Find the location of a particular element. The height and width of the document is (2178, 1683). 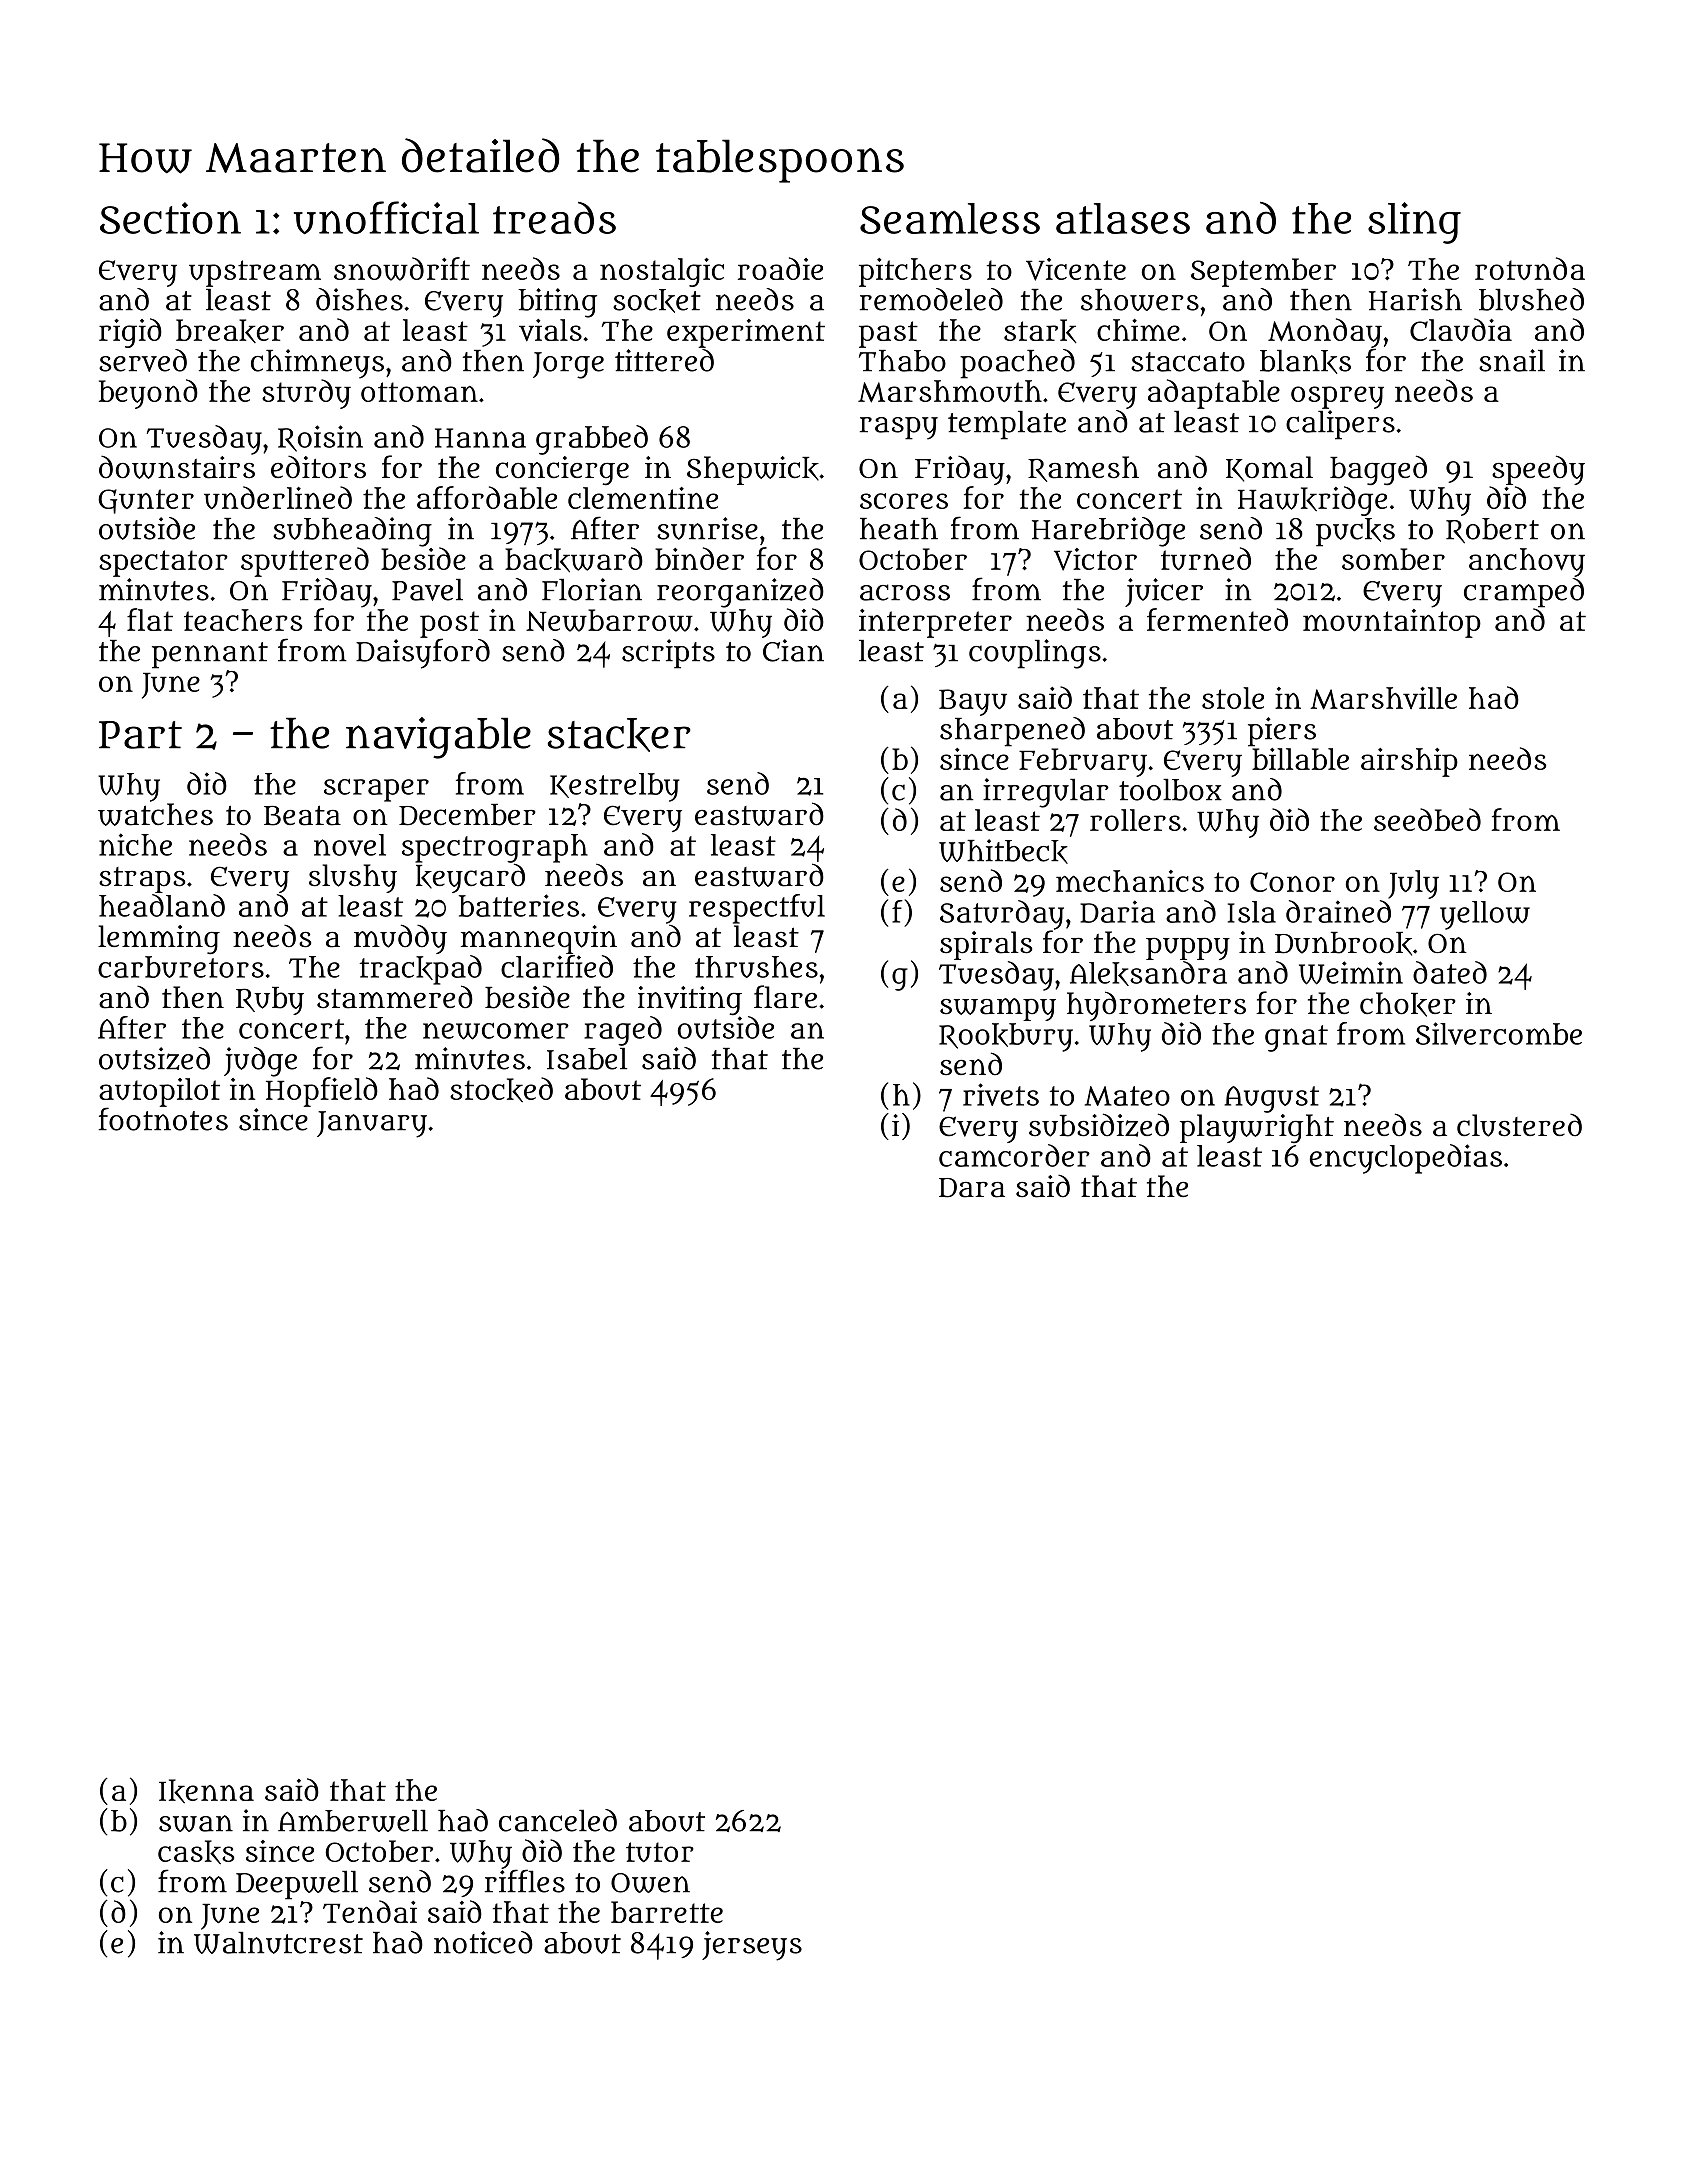

January is located at coordinates (372, 1124).
